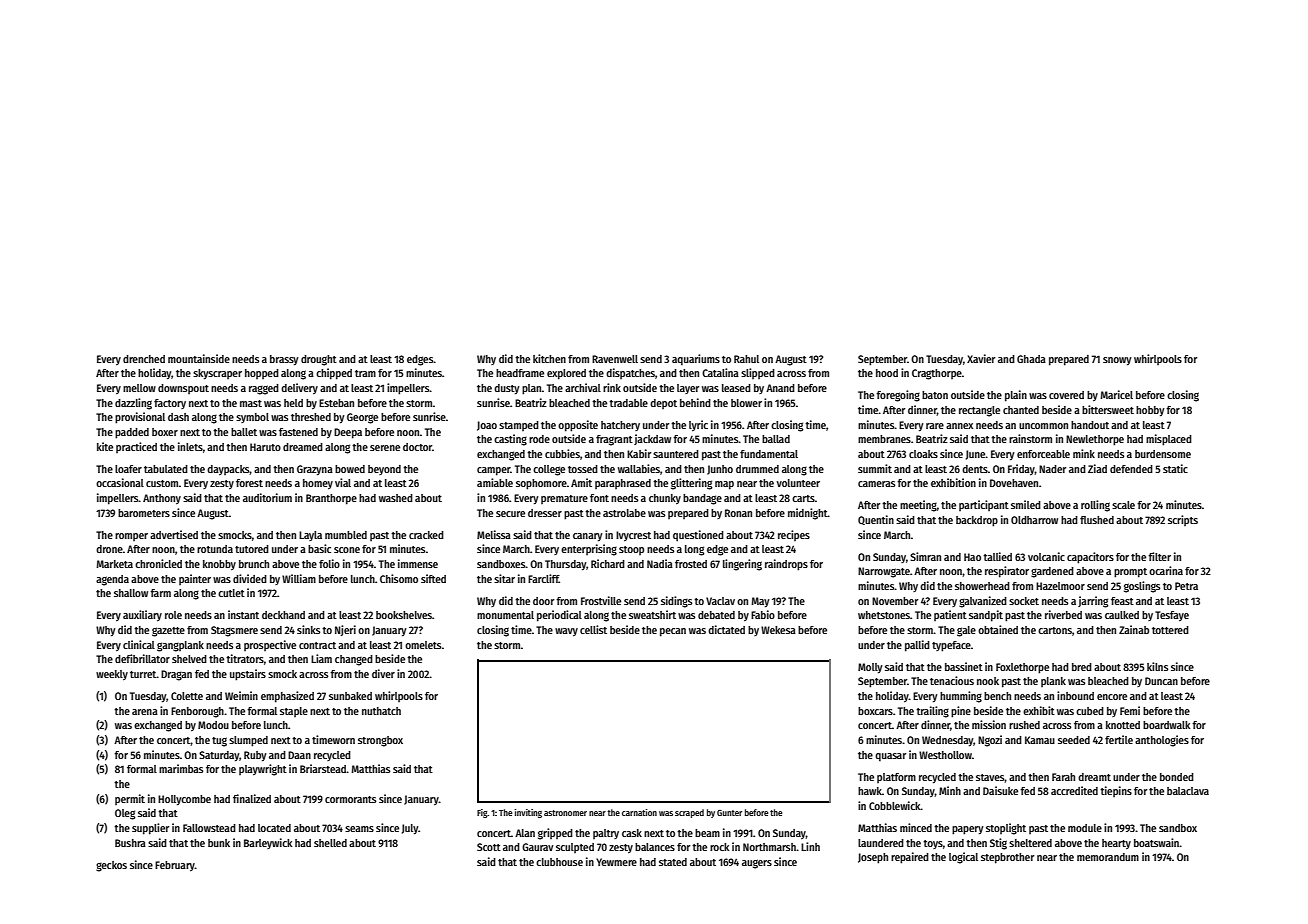 This image has width=1308, height=924. I want to click on midnight, so click(808, 514).
